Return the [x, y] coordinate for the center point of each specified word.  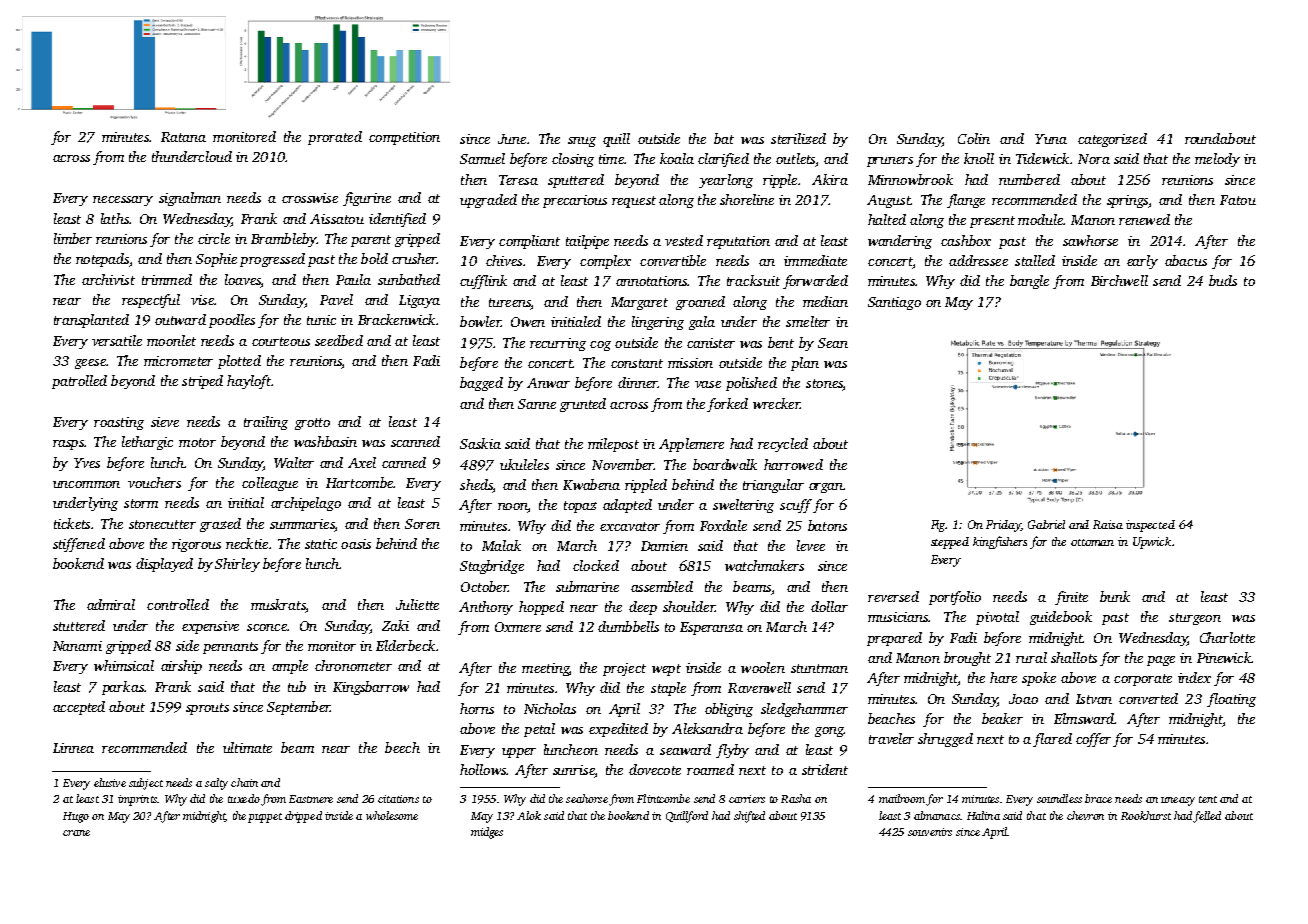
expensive [210, 627]
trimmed [167, 279]
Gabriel [1046, 524]
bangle [1029, 282]
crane [76, 833]
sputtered [576, 181]
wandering [900, 242]
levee [811, 545]
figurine [367, 199]
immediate [815, 260]
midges [487, 833]
